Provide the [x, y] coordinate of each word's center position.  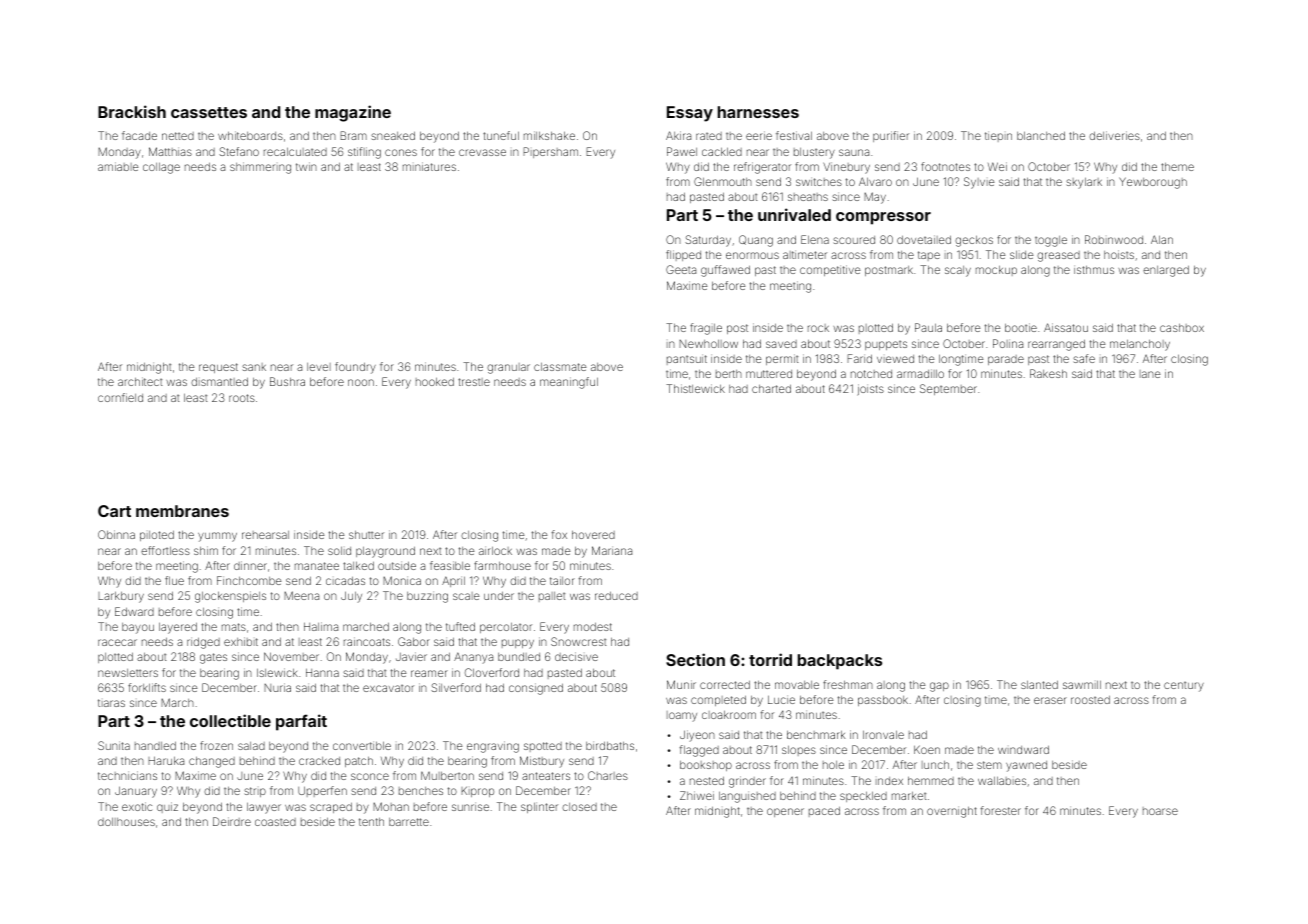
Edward [134, 611]
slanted [1039, 685]
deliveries [1114, 135]
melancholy [1140, 345]
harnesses [758, 112]
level [319, 367]
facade [139, 135]
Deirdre [232, 821]
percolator [506, 628]
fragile [706, 329]
